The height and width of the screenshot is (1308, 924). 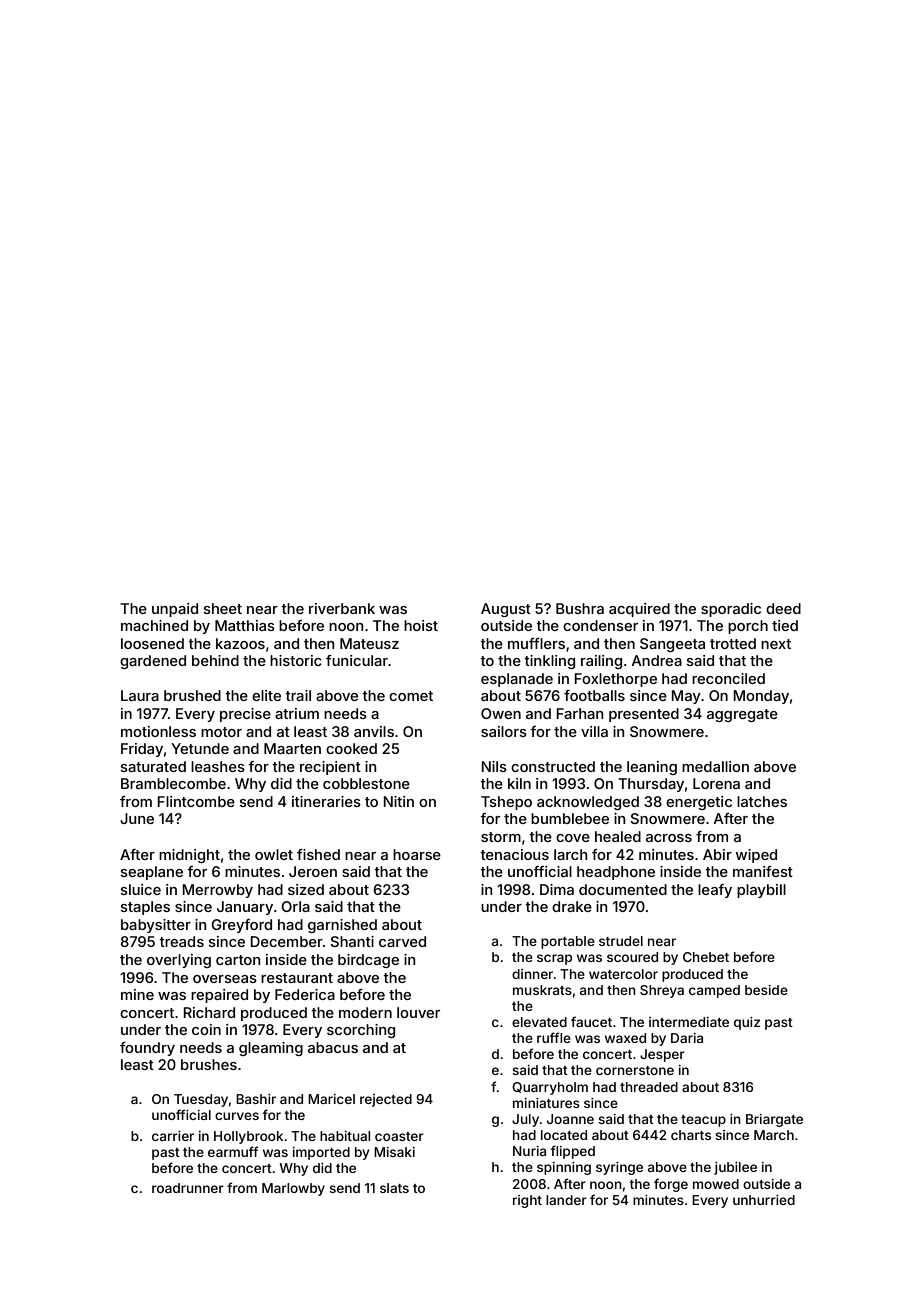 What do you see at coordinates (715, 891) in the screenshot?
I see `leafy` at bounding box center [715, 891].
